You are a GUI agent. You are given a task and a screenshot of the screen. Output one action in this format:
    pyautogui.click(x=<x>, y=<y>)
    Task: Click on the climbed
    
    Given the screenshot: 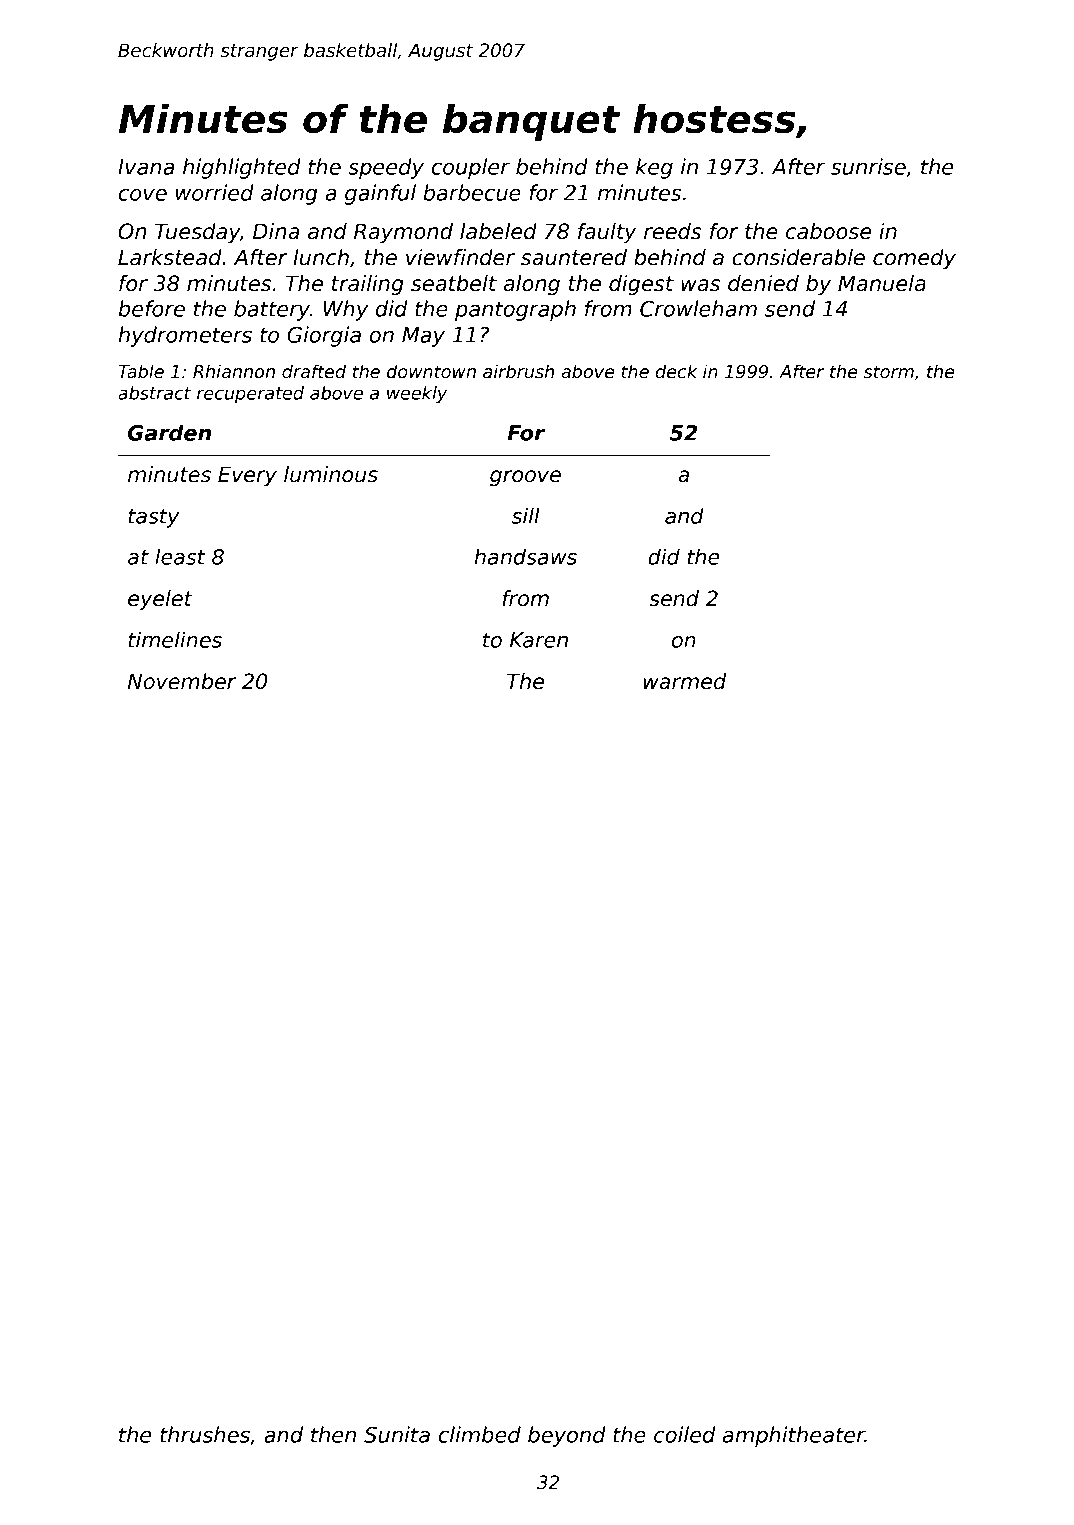 What is the action you would take?
    pyautogui.click(x=479, y=1434)
